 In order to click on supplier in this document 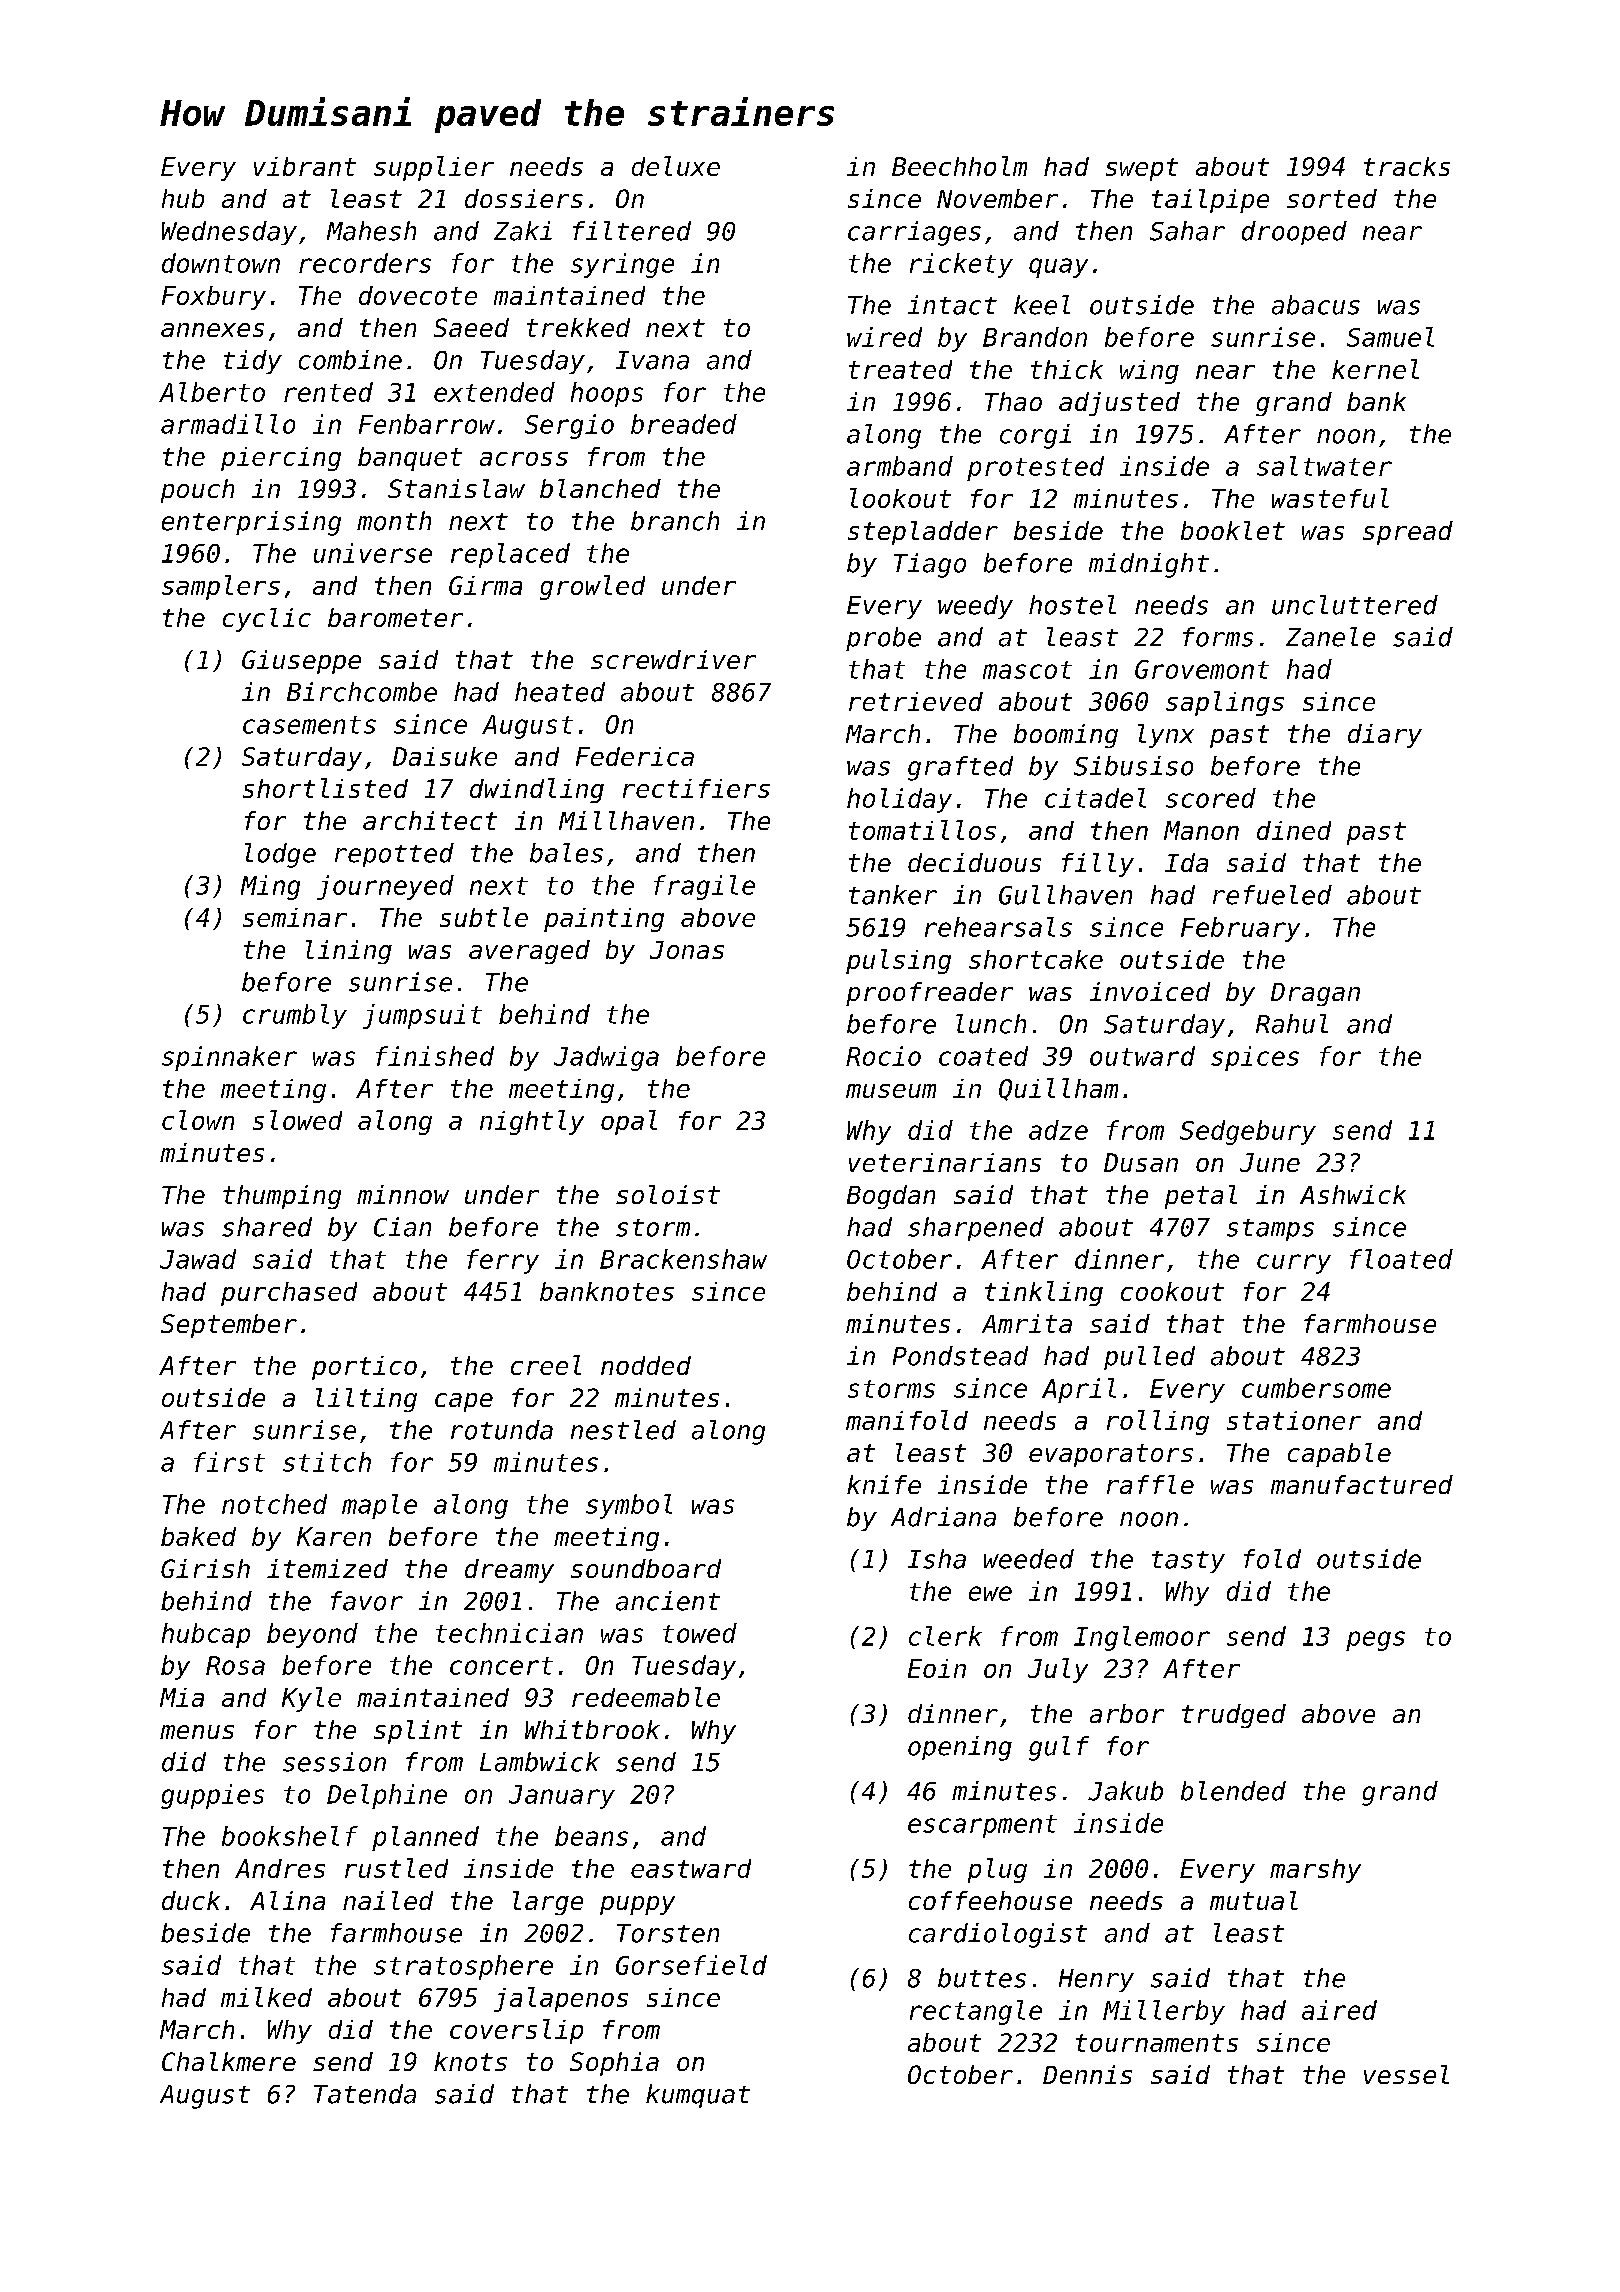, I will do `click(434, 168)`.
